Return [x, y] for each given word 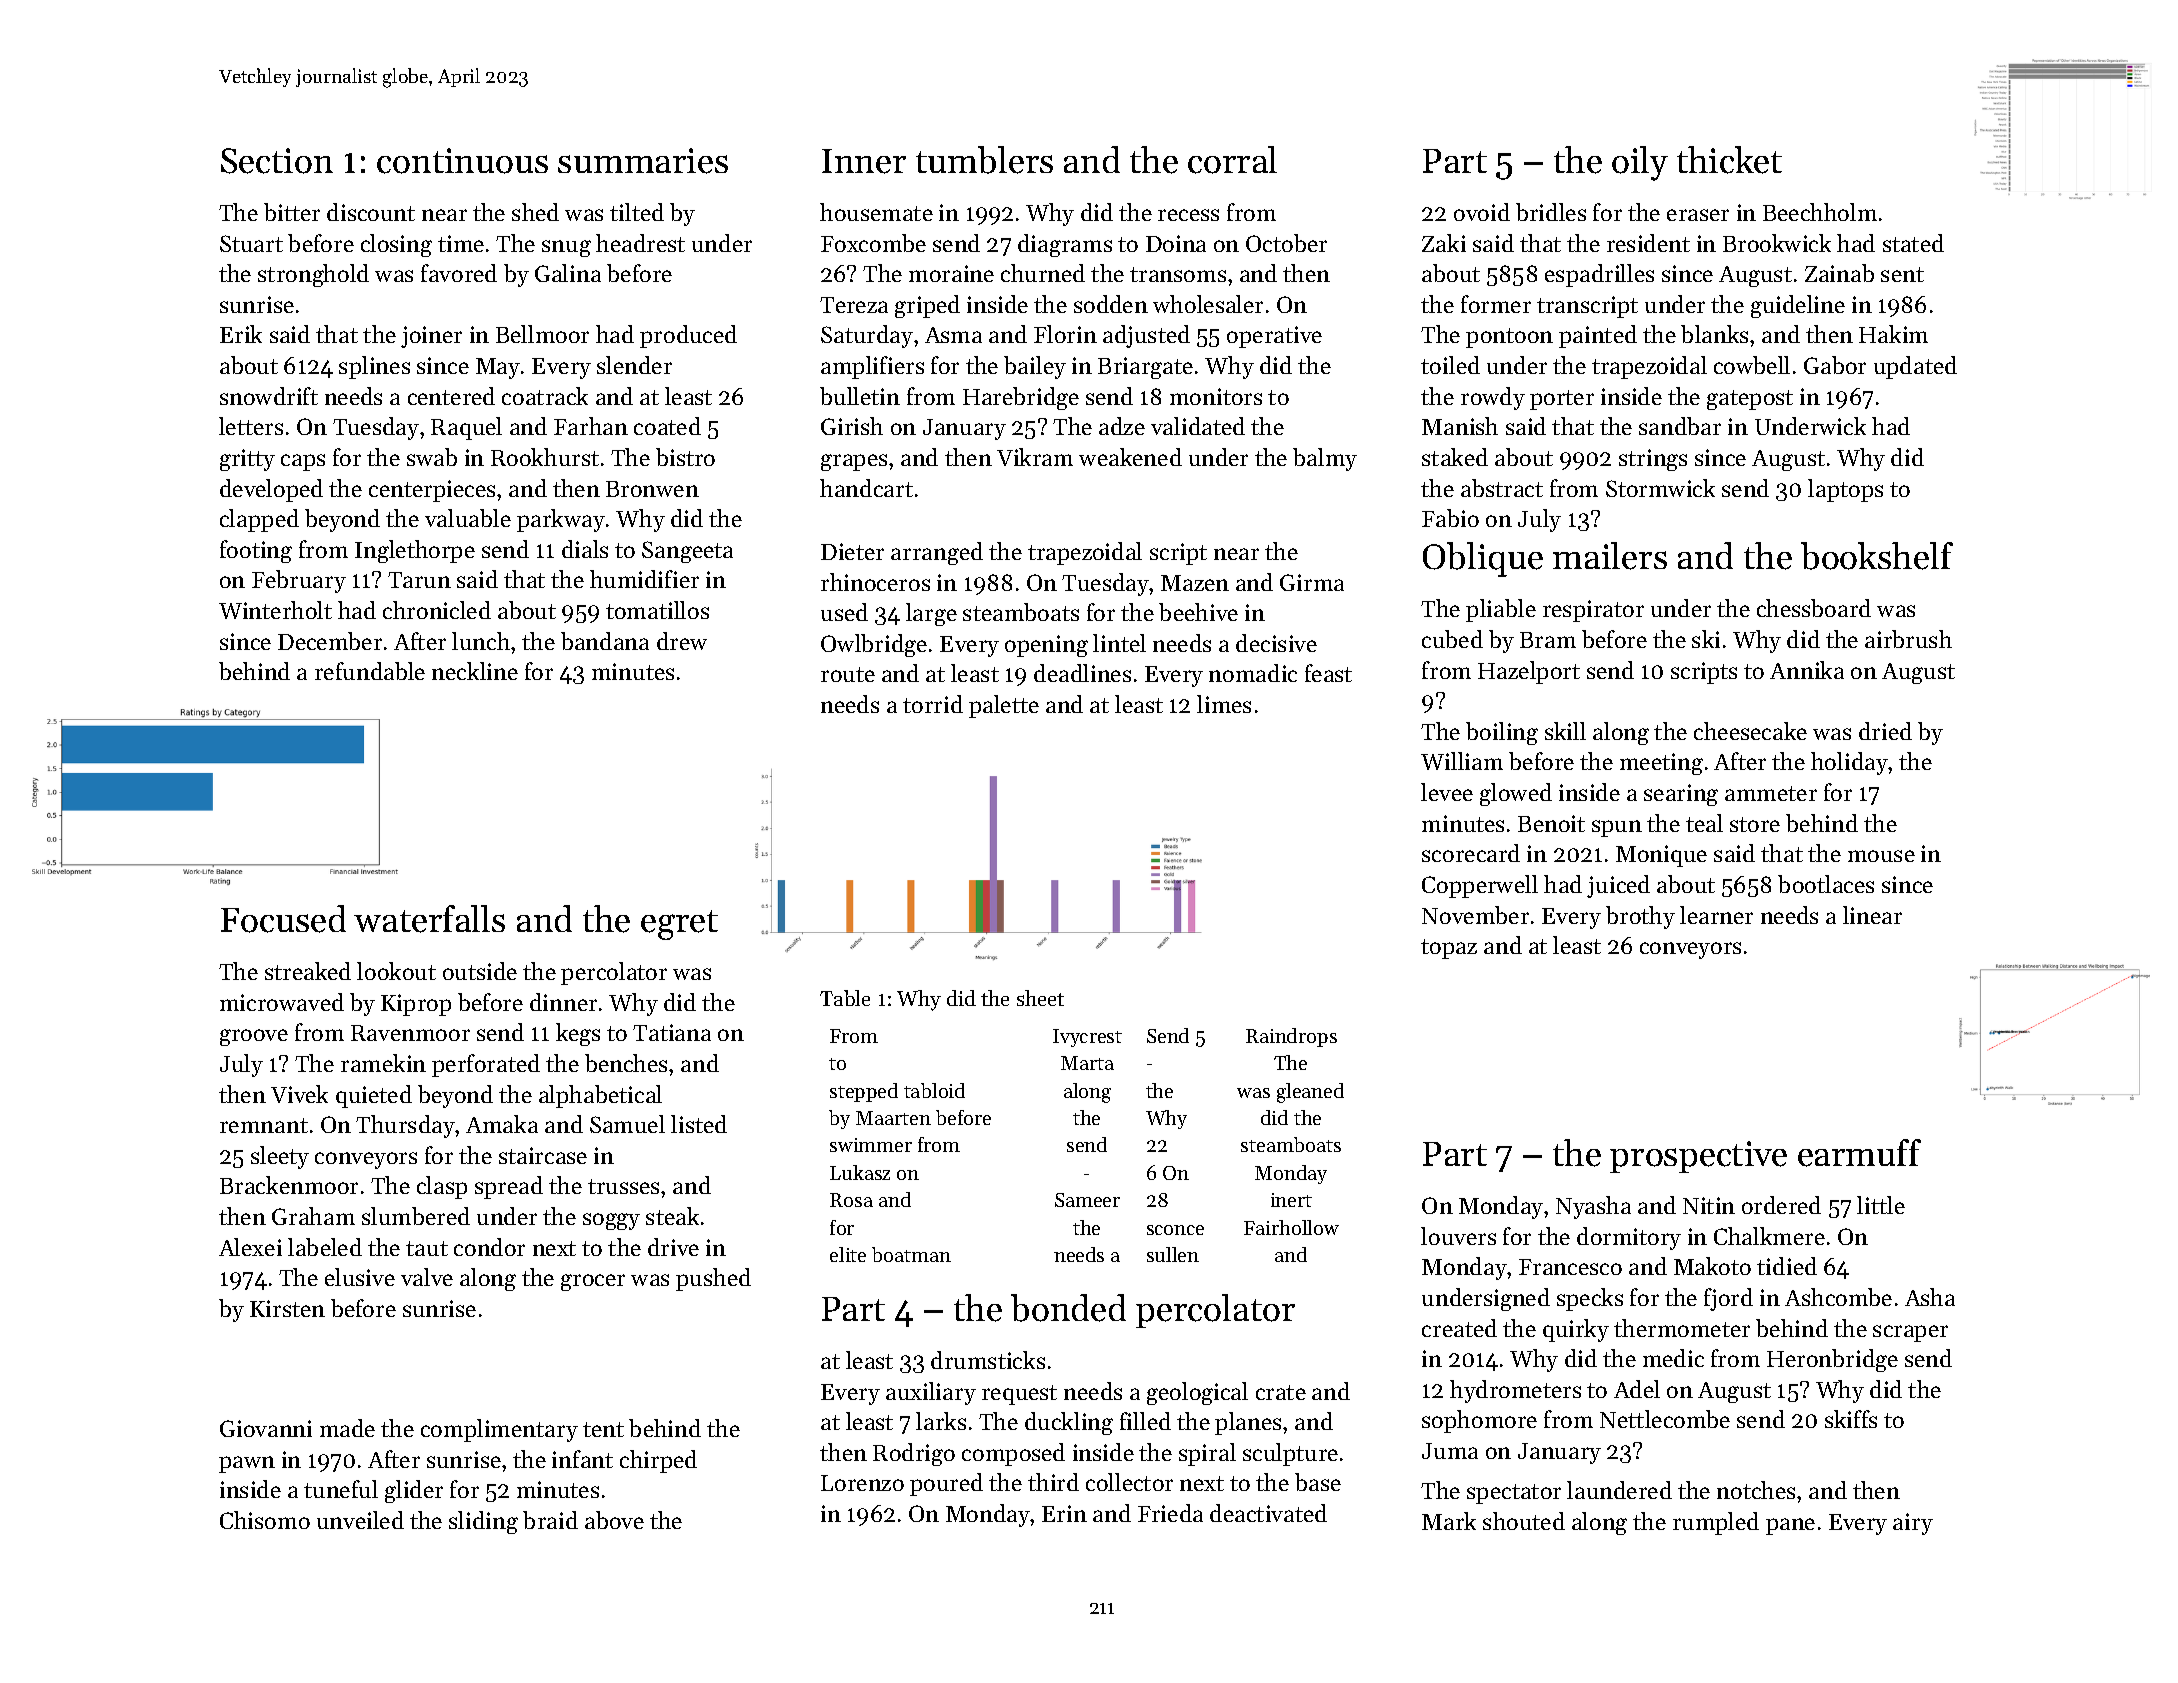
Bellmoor [542, 334]
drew [682, 641]
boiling [1502, 733]
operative [1274, 337]
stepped [864, 1092]
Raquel [466, 428]
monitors [1216, 396]
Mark [1449, 1521]
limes [1224, 704]
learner [1716, 915]
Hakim [1893, 334]
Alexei [250, 1247]
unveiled [360, 1520]
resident [1648, 243]
